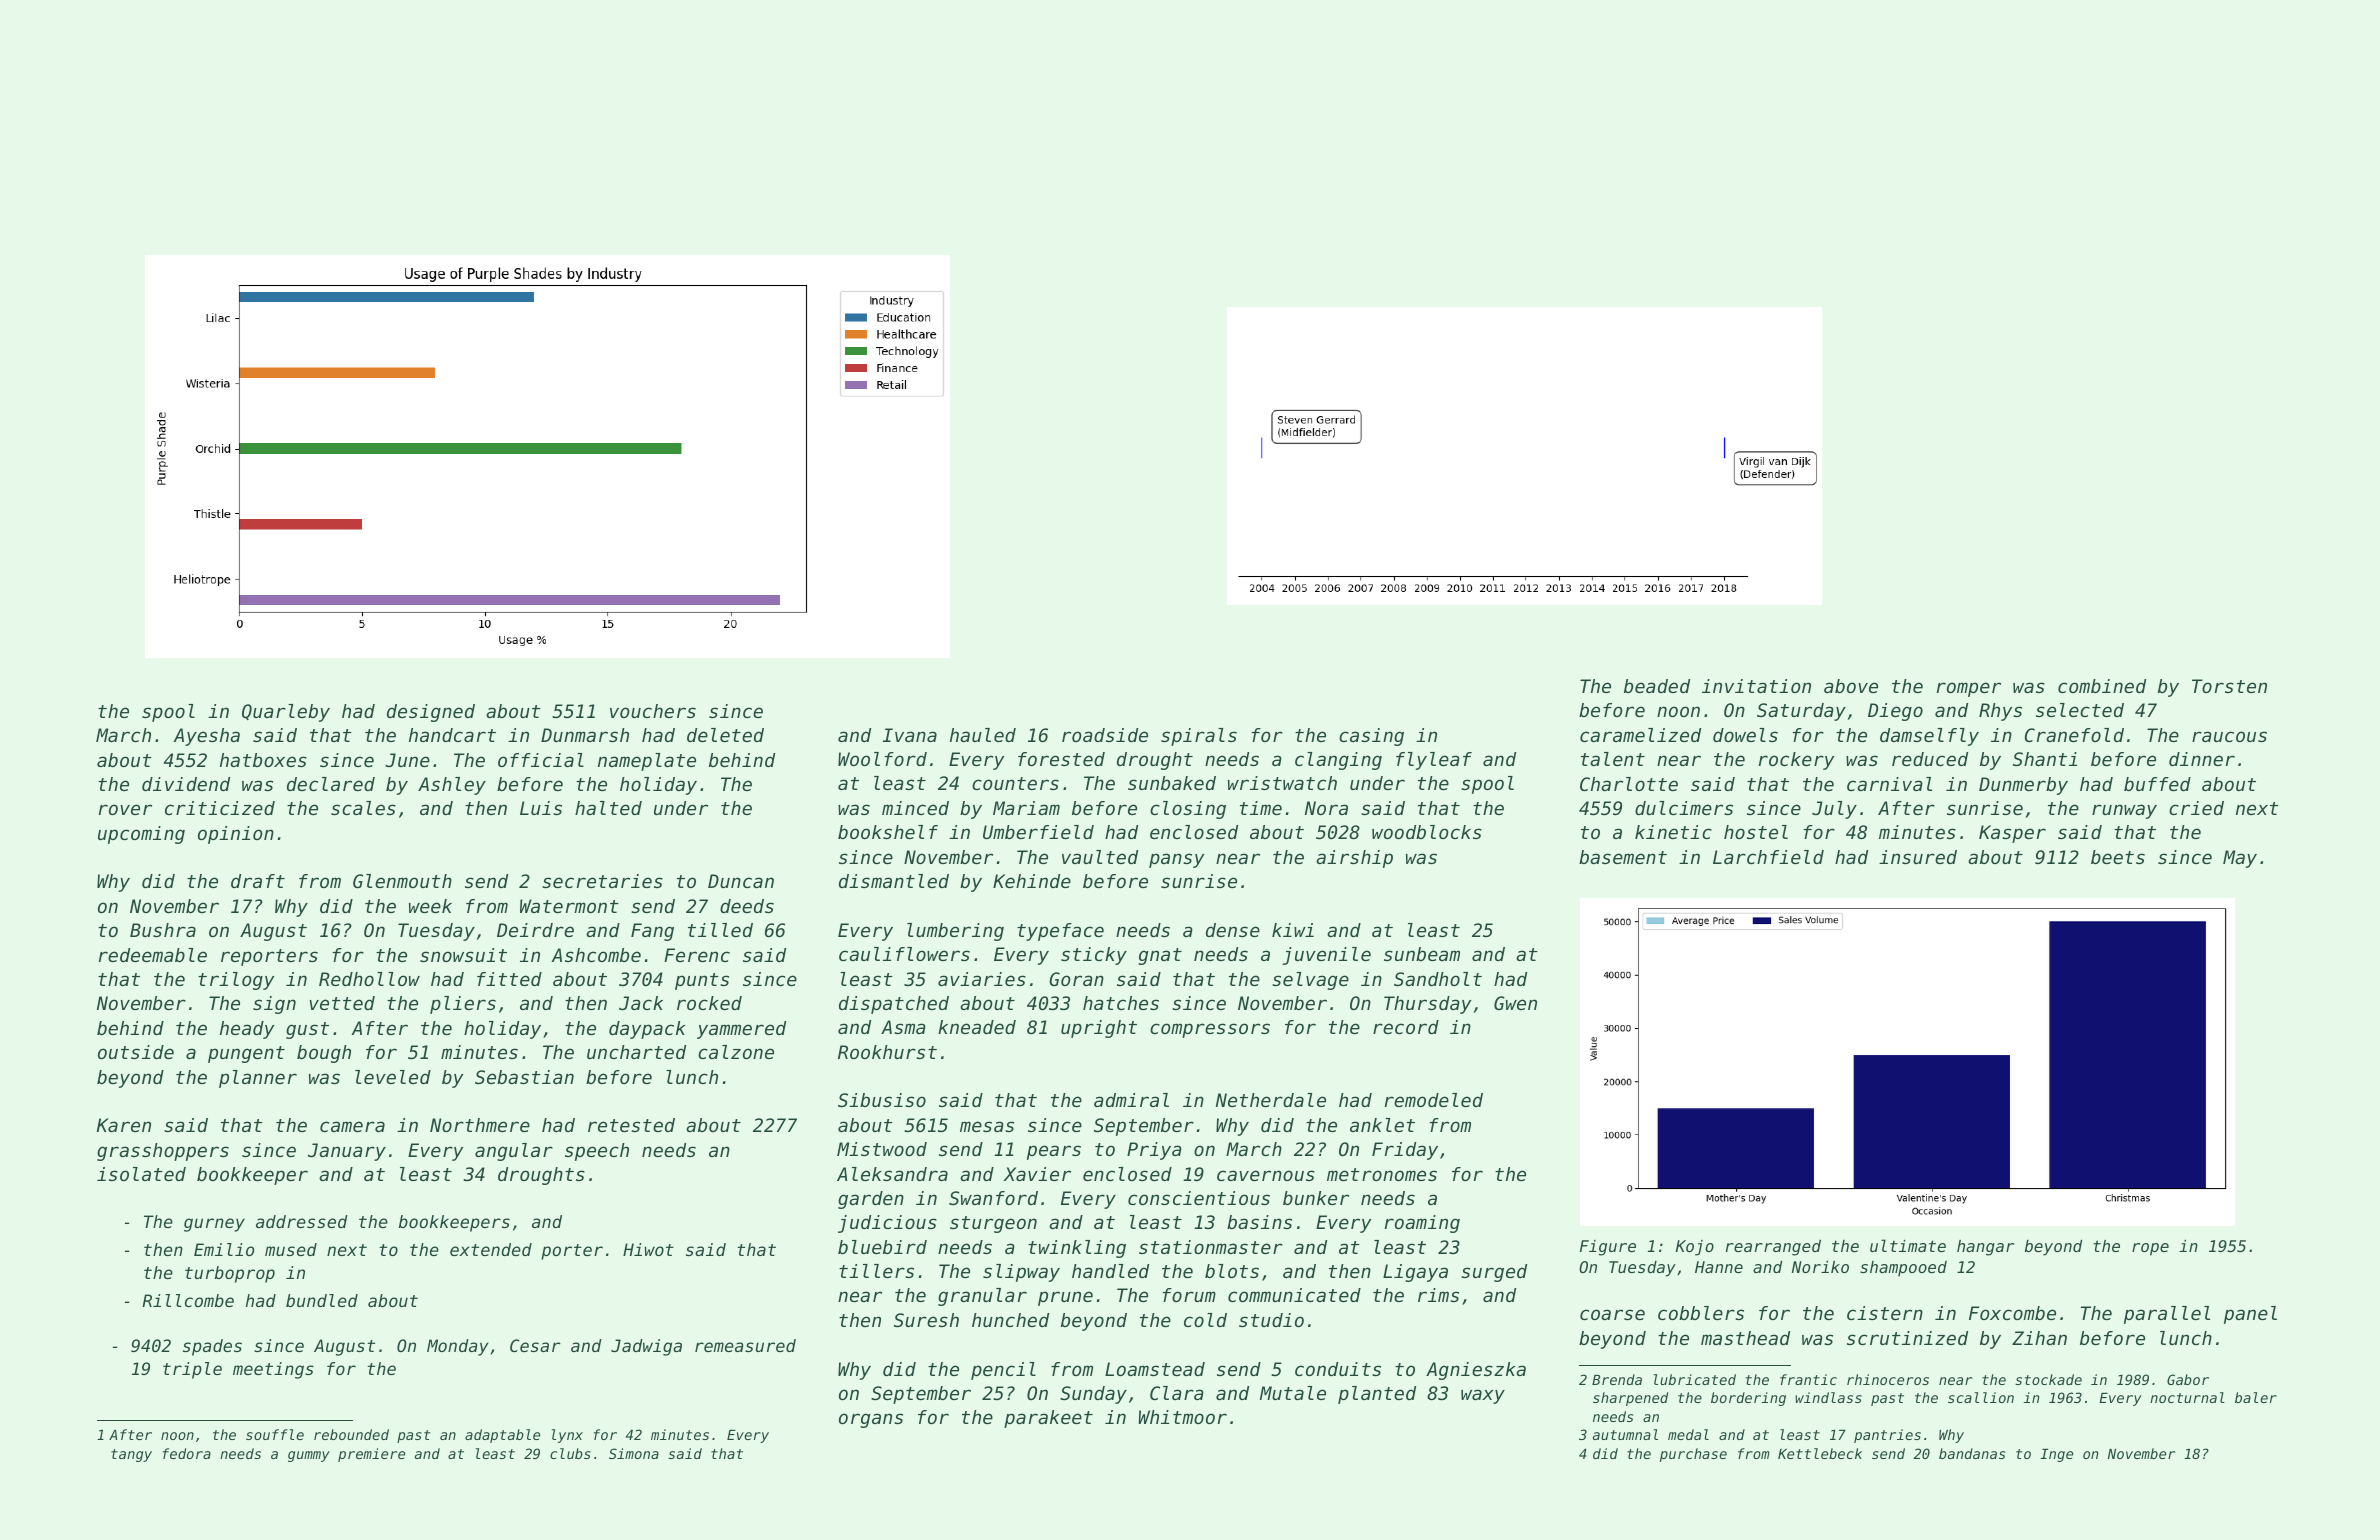 This screenshot has width=2380, height=1540. I want to click on rims, so click(1438, 1295).
